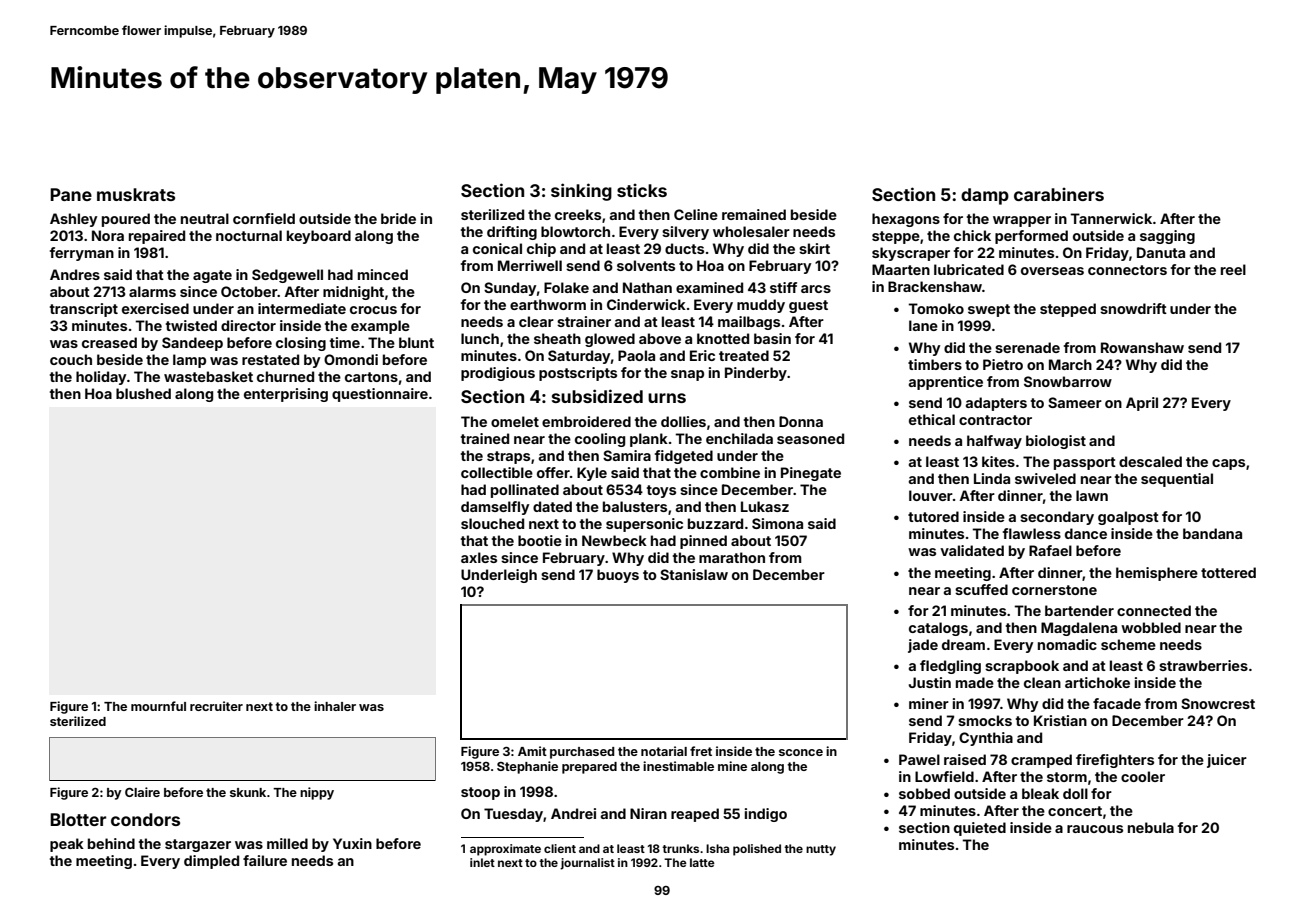 The image size is (1308, 924). I want to click on midnight, so click(353, 293).
